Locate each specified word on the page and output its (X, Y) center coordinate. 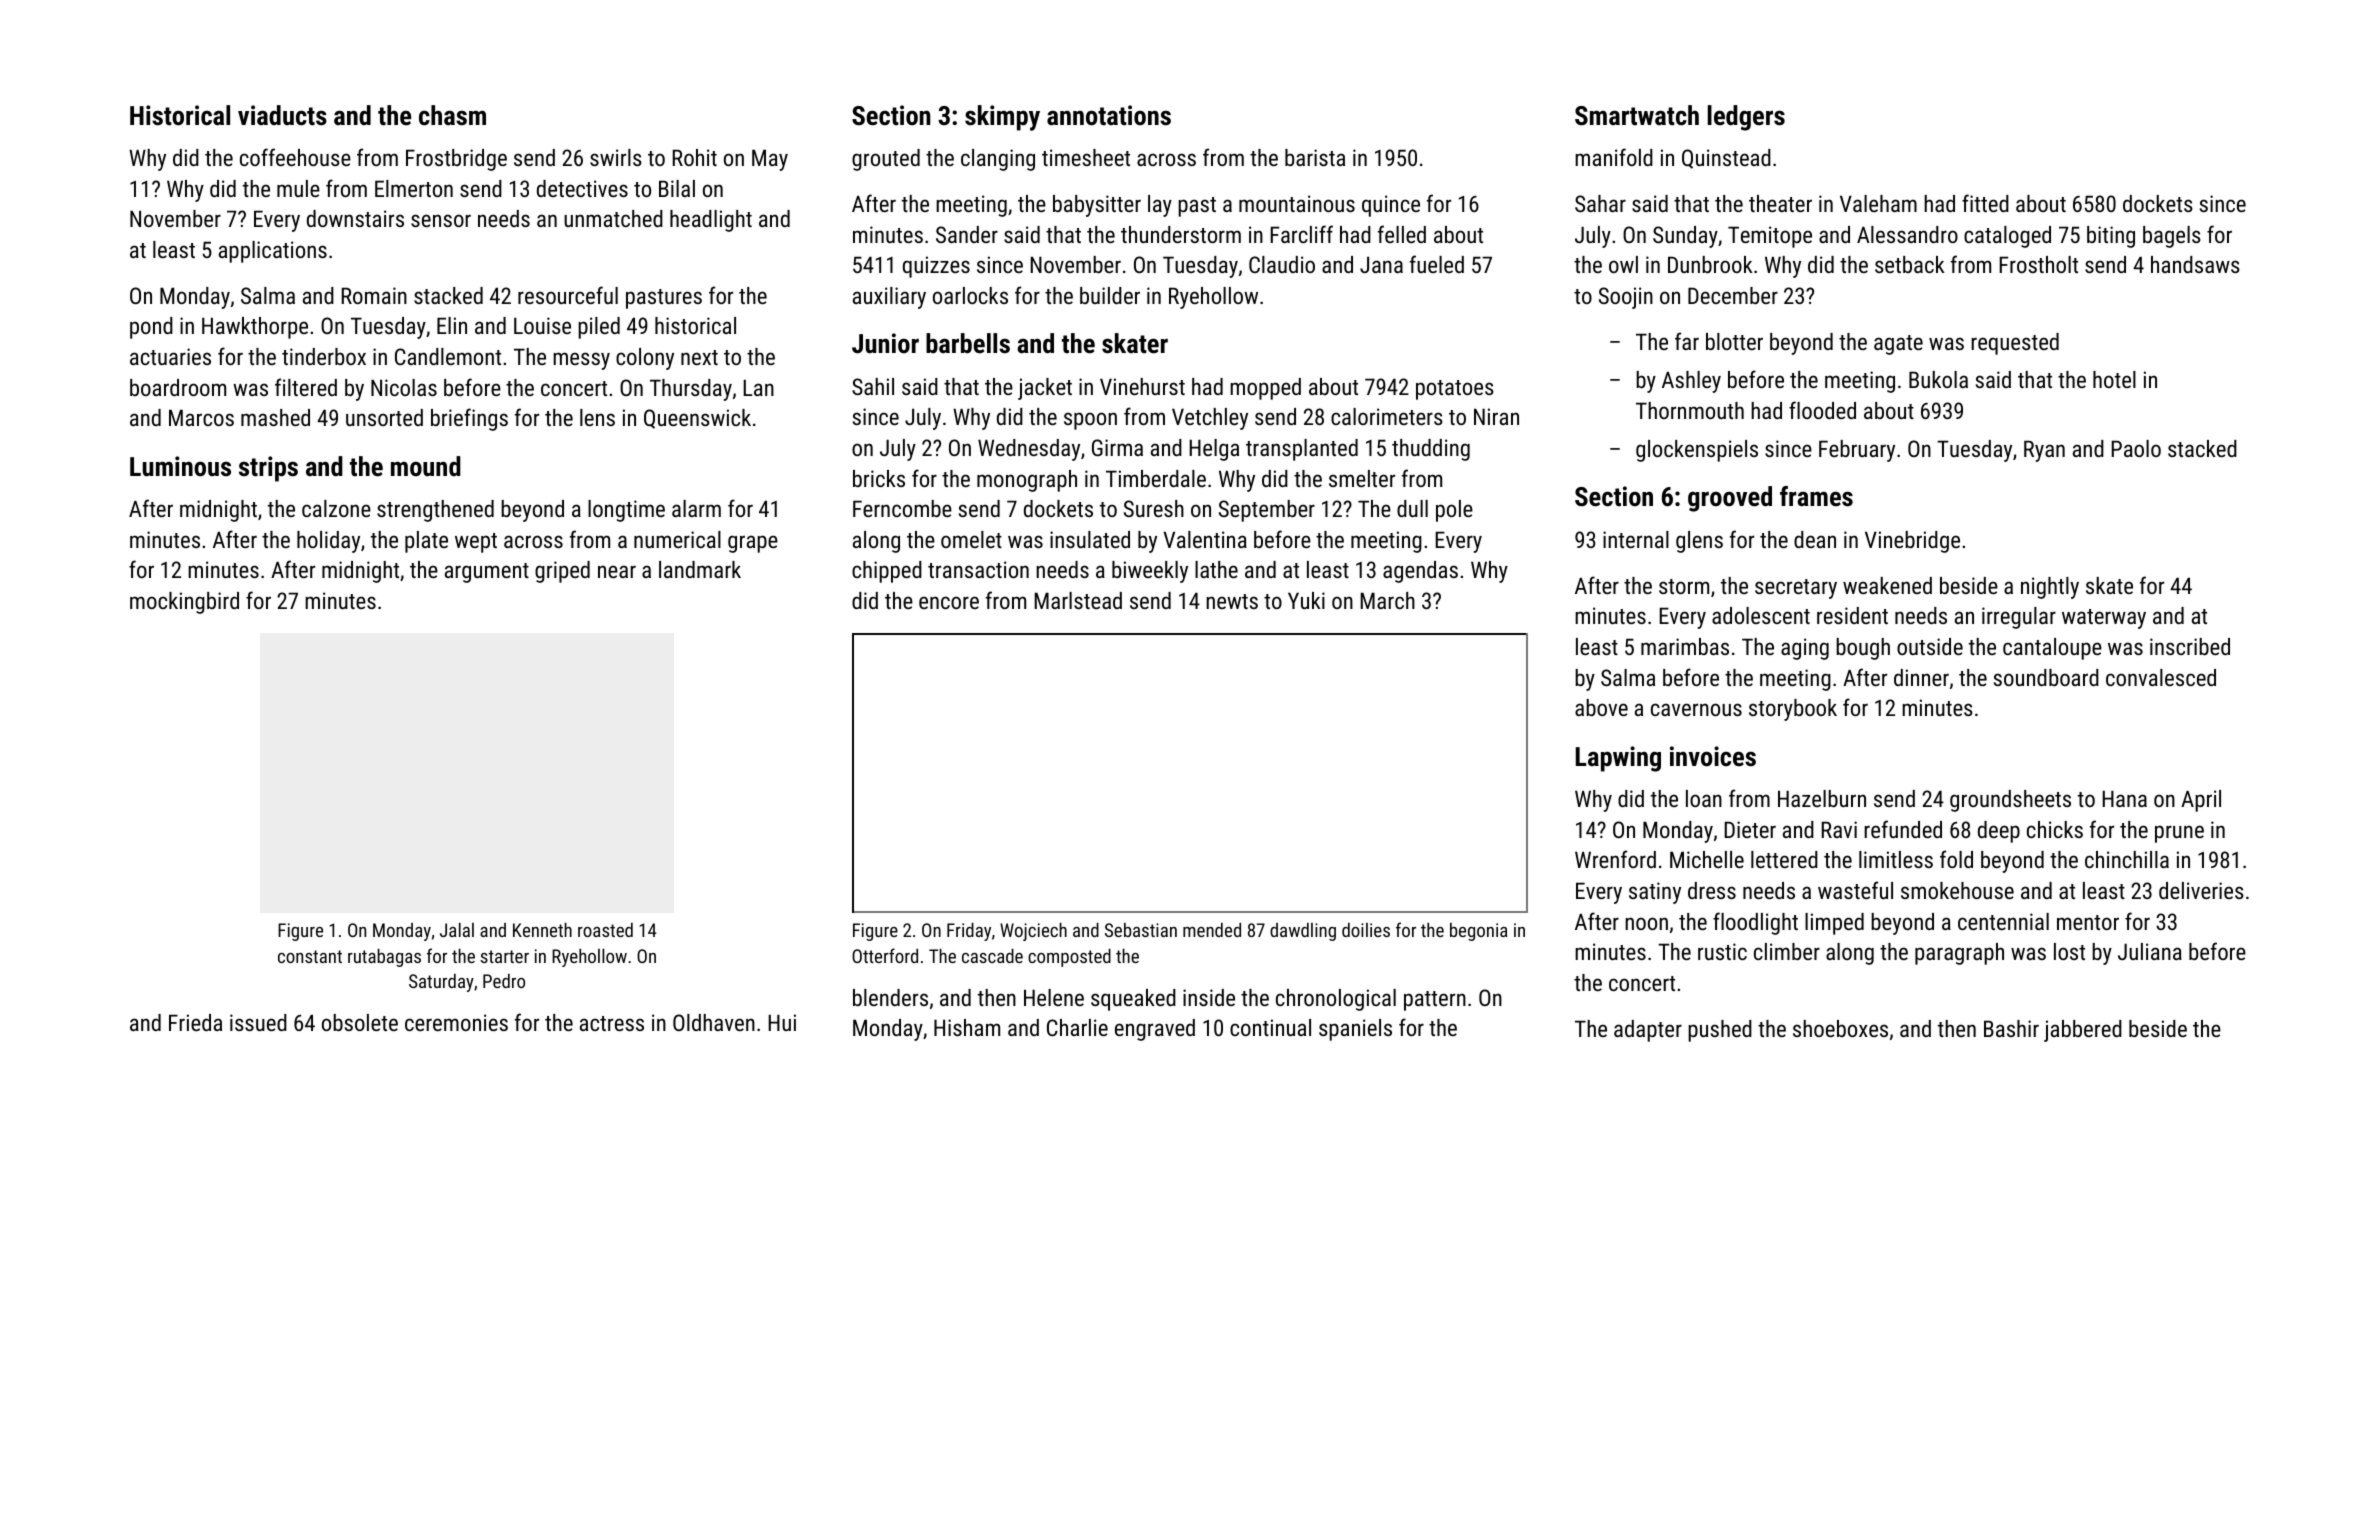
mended (1212, 930)
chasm (452, 115)
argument (487, 573)
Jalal (457, 930)
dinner (1921, 677)
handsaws (2195, 264)
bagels (2172, 237)
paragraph (1959, 954)
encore (949, 602)
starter (504, 956)
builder (1110, 295)
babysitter (1097, 206)
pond (151, 328)
